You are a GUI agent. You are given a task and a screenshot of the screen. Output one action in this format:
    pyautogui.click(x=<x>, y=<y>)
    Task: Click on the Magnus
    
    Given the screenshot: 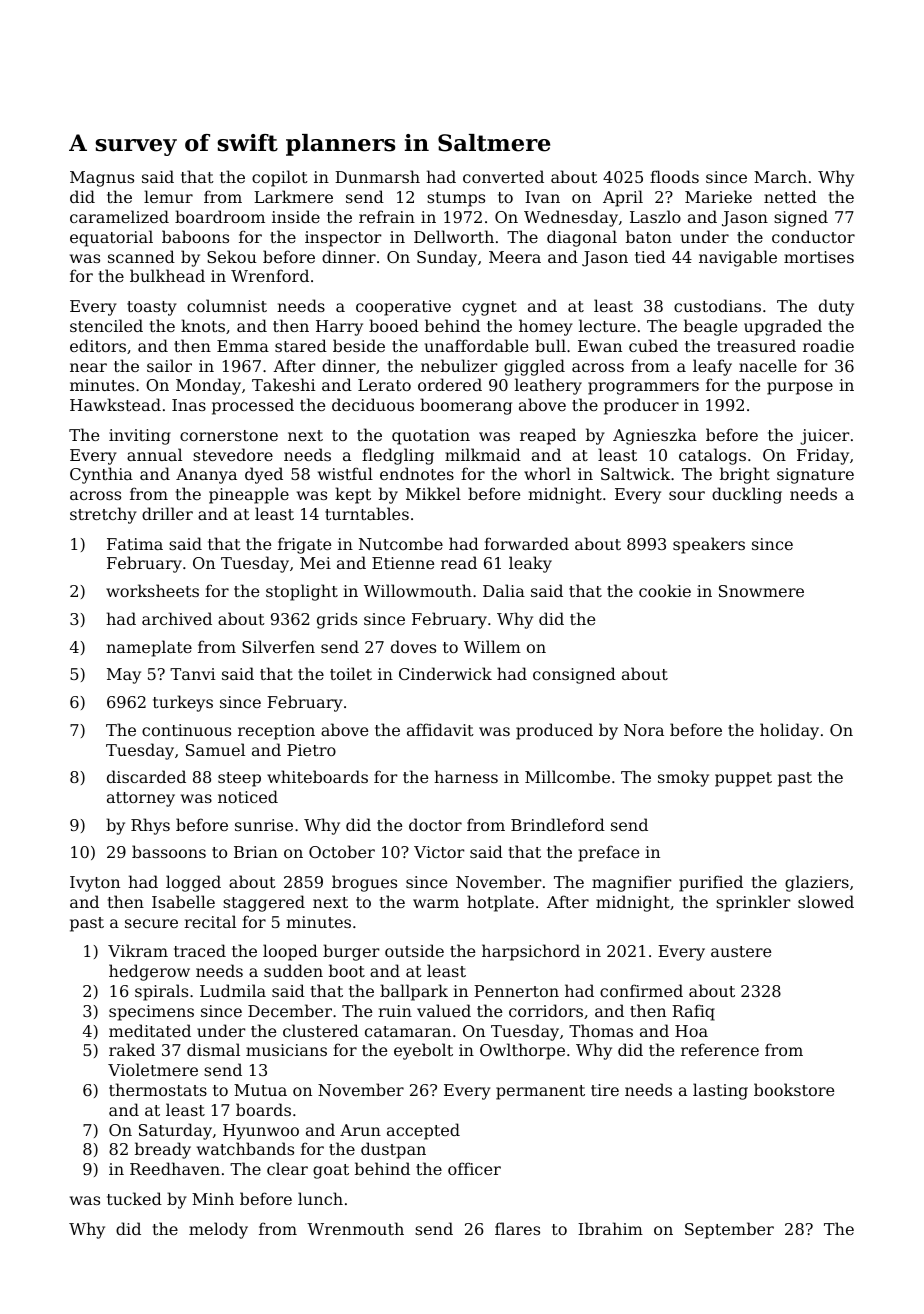 What is the action you would take?
    pyautogui.click(x=102, y=179)
